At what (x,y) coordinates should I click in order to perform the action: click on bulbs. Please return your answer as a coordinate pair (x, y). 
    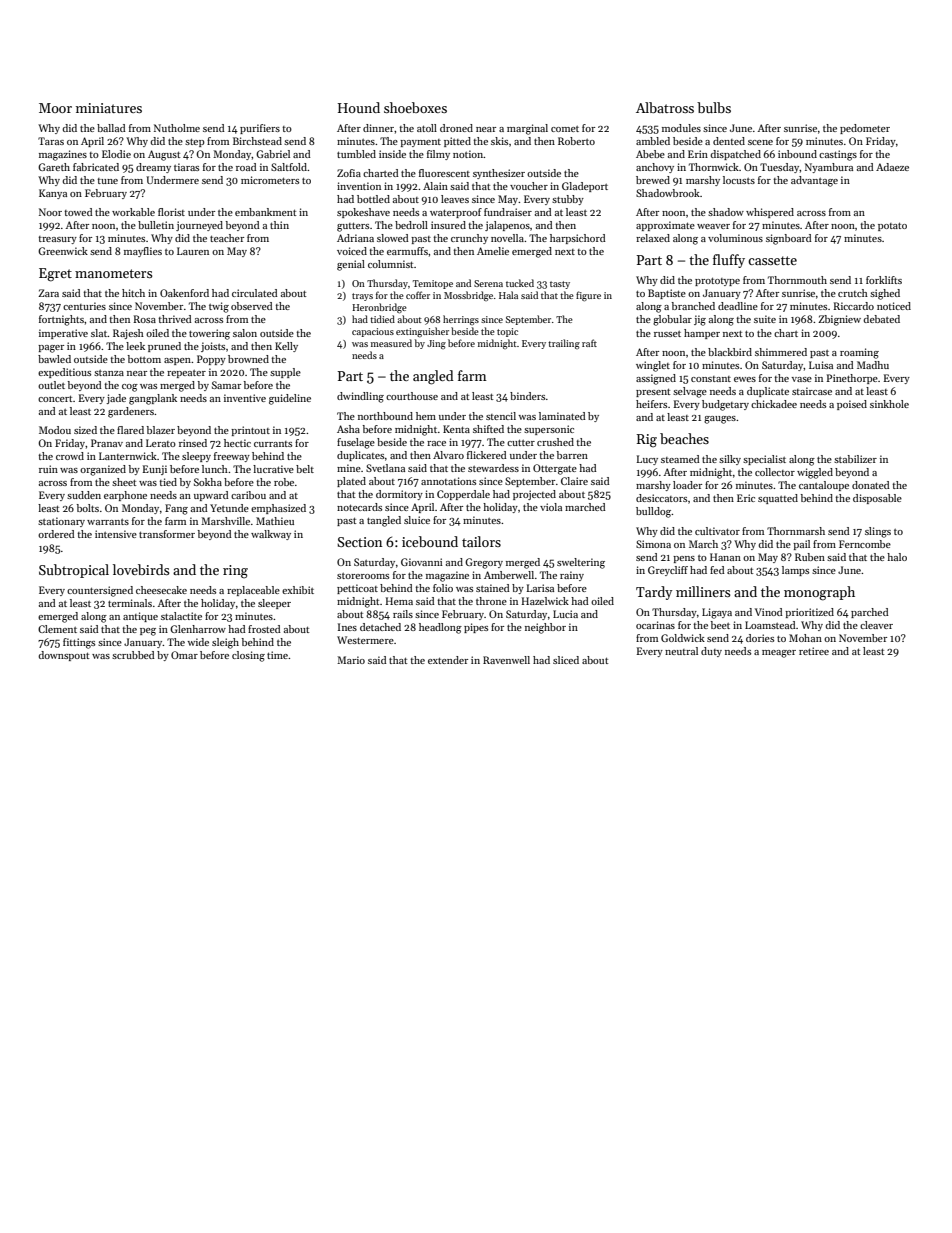
    Looking at the image, I should click on (714, 107).
